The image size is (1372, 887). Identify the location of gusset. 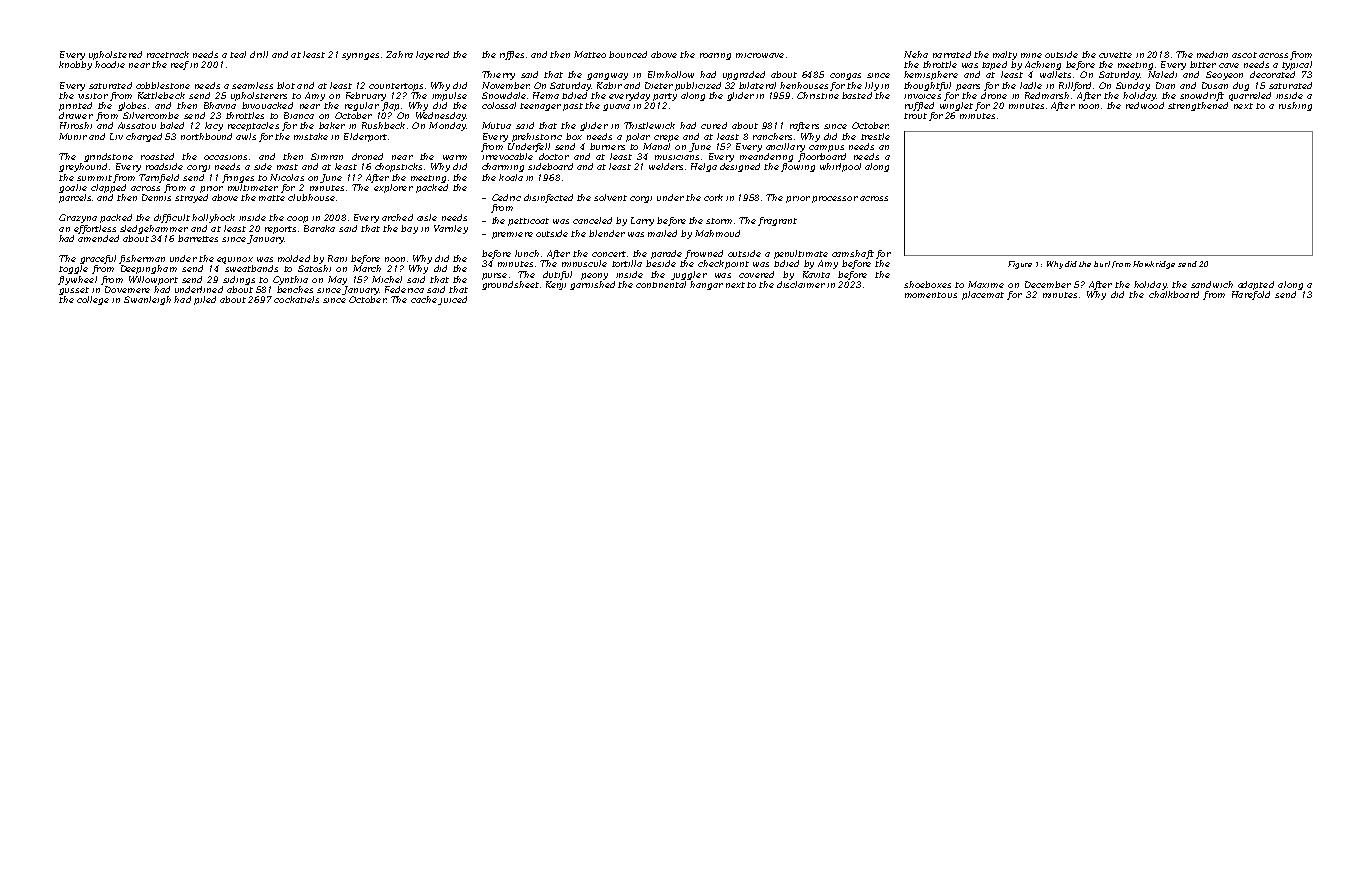
(74, 291).
